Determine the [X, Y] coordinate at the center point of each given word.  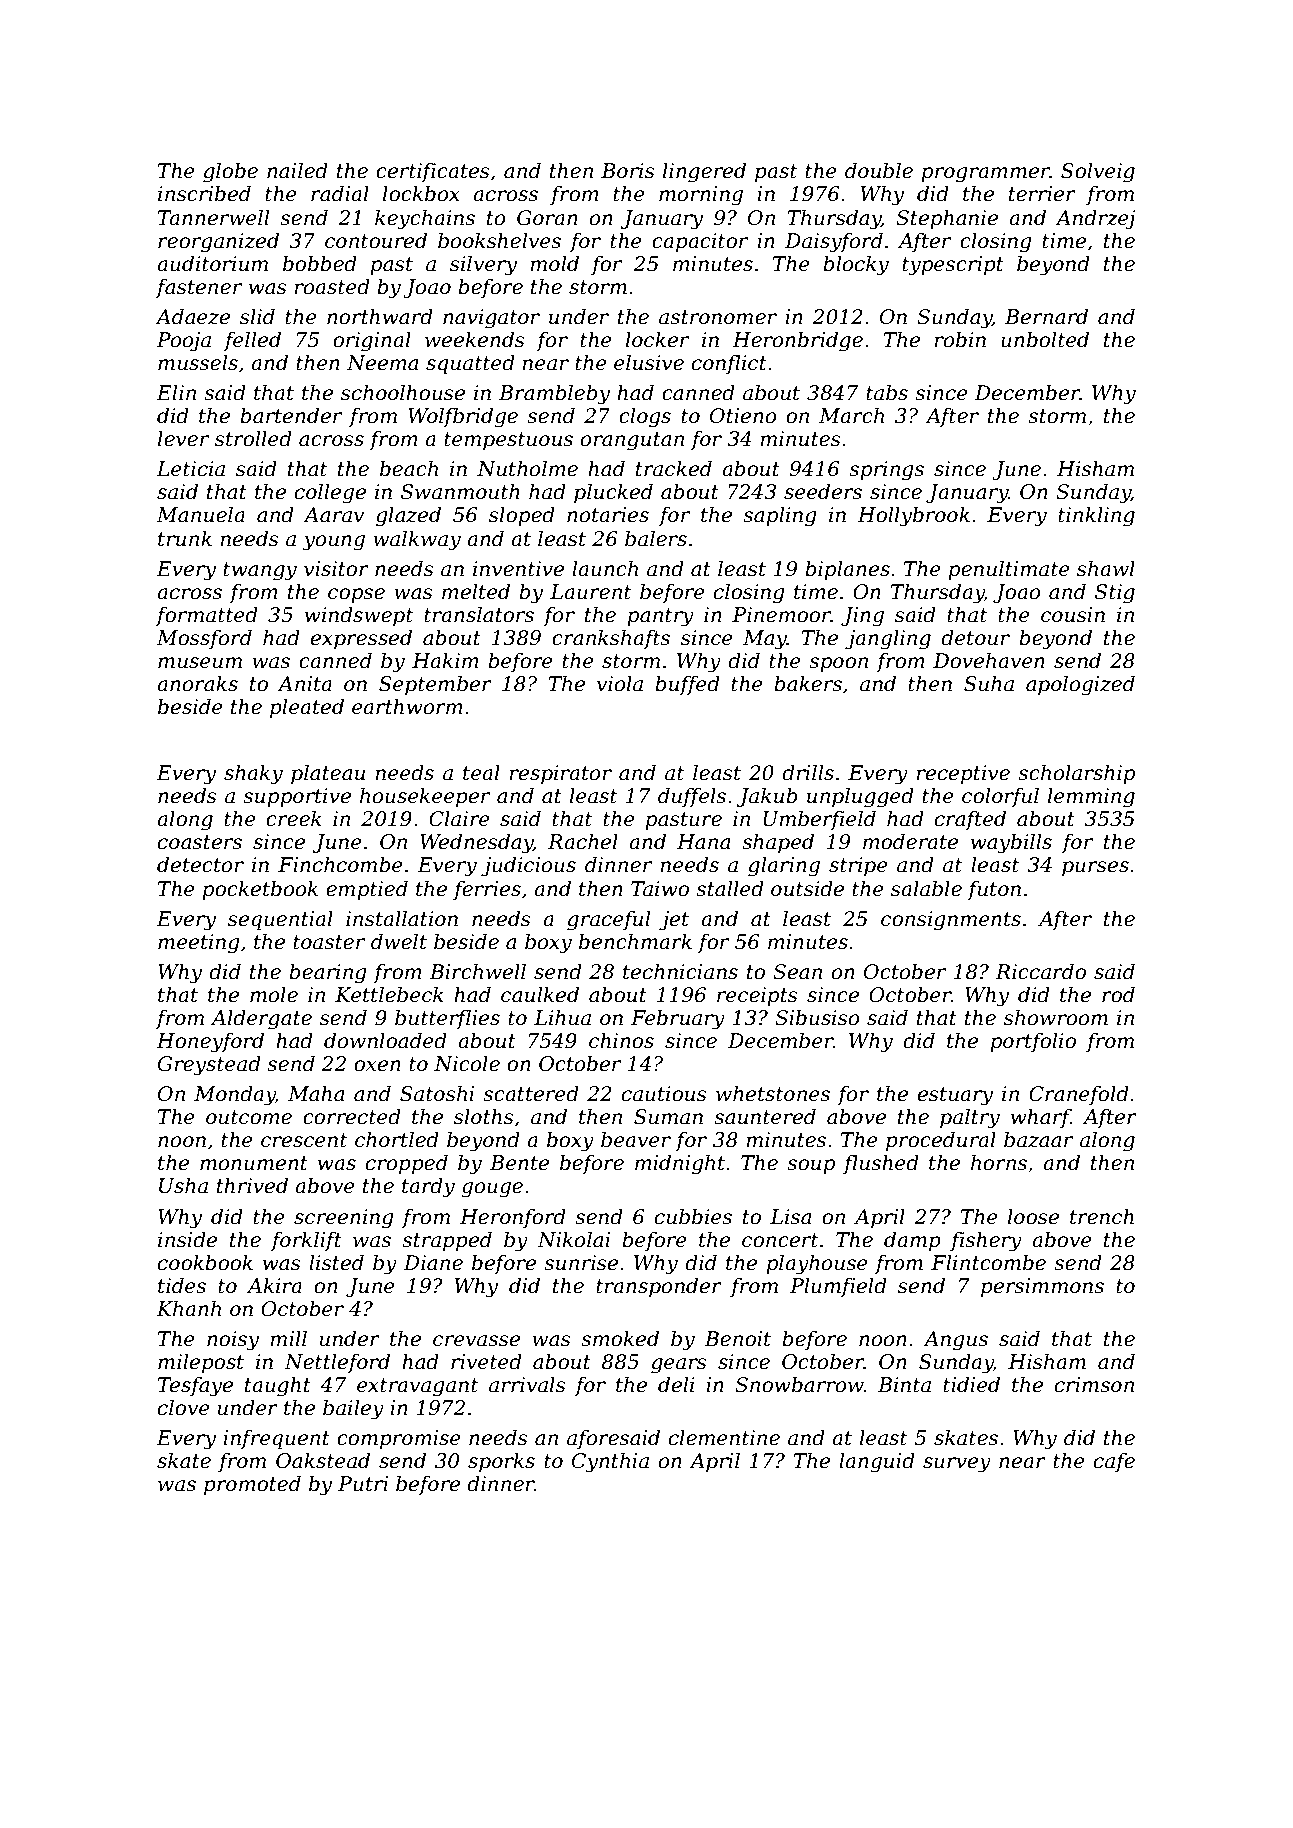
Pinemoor [781, 615]
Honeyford [210, 1042]
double [879, 170]
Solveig [1098, 172]
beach [409, 468]
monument [254, 1163]
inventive [518, 569]
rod [1118, 994]
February [678, 1019]
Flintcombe [988, 1262]
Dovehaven [989, 660]
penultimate [1009, 570]
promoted [252, 1485]
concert [780, 1240]
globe [230, 172]
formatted [207, 616]
